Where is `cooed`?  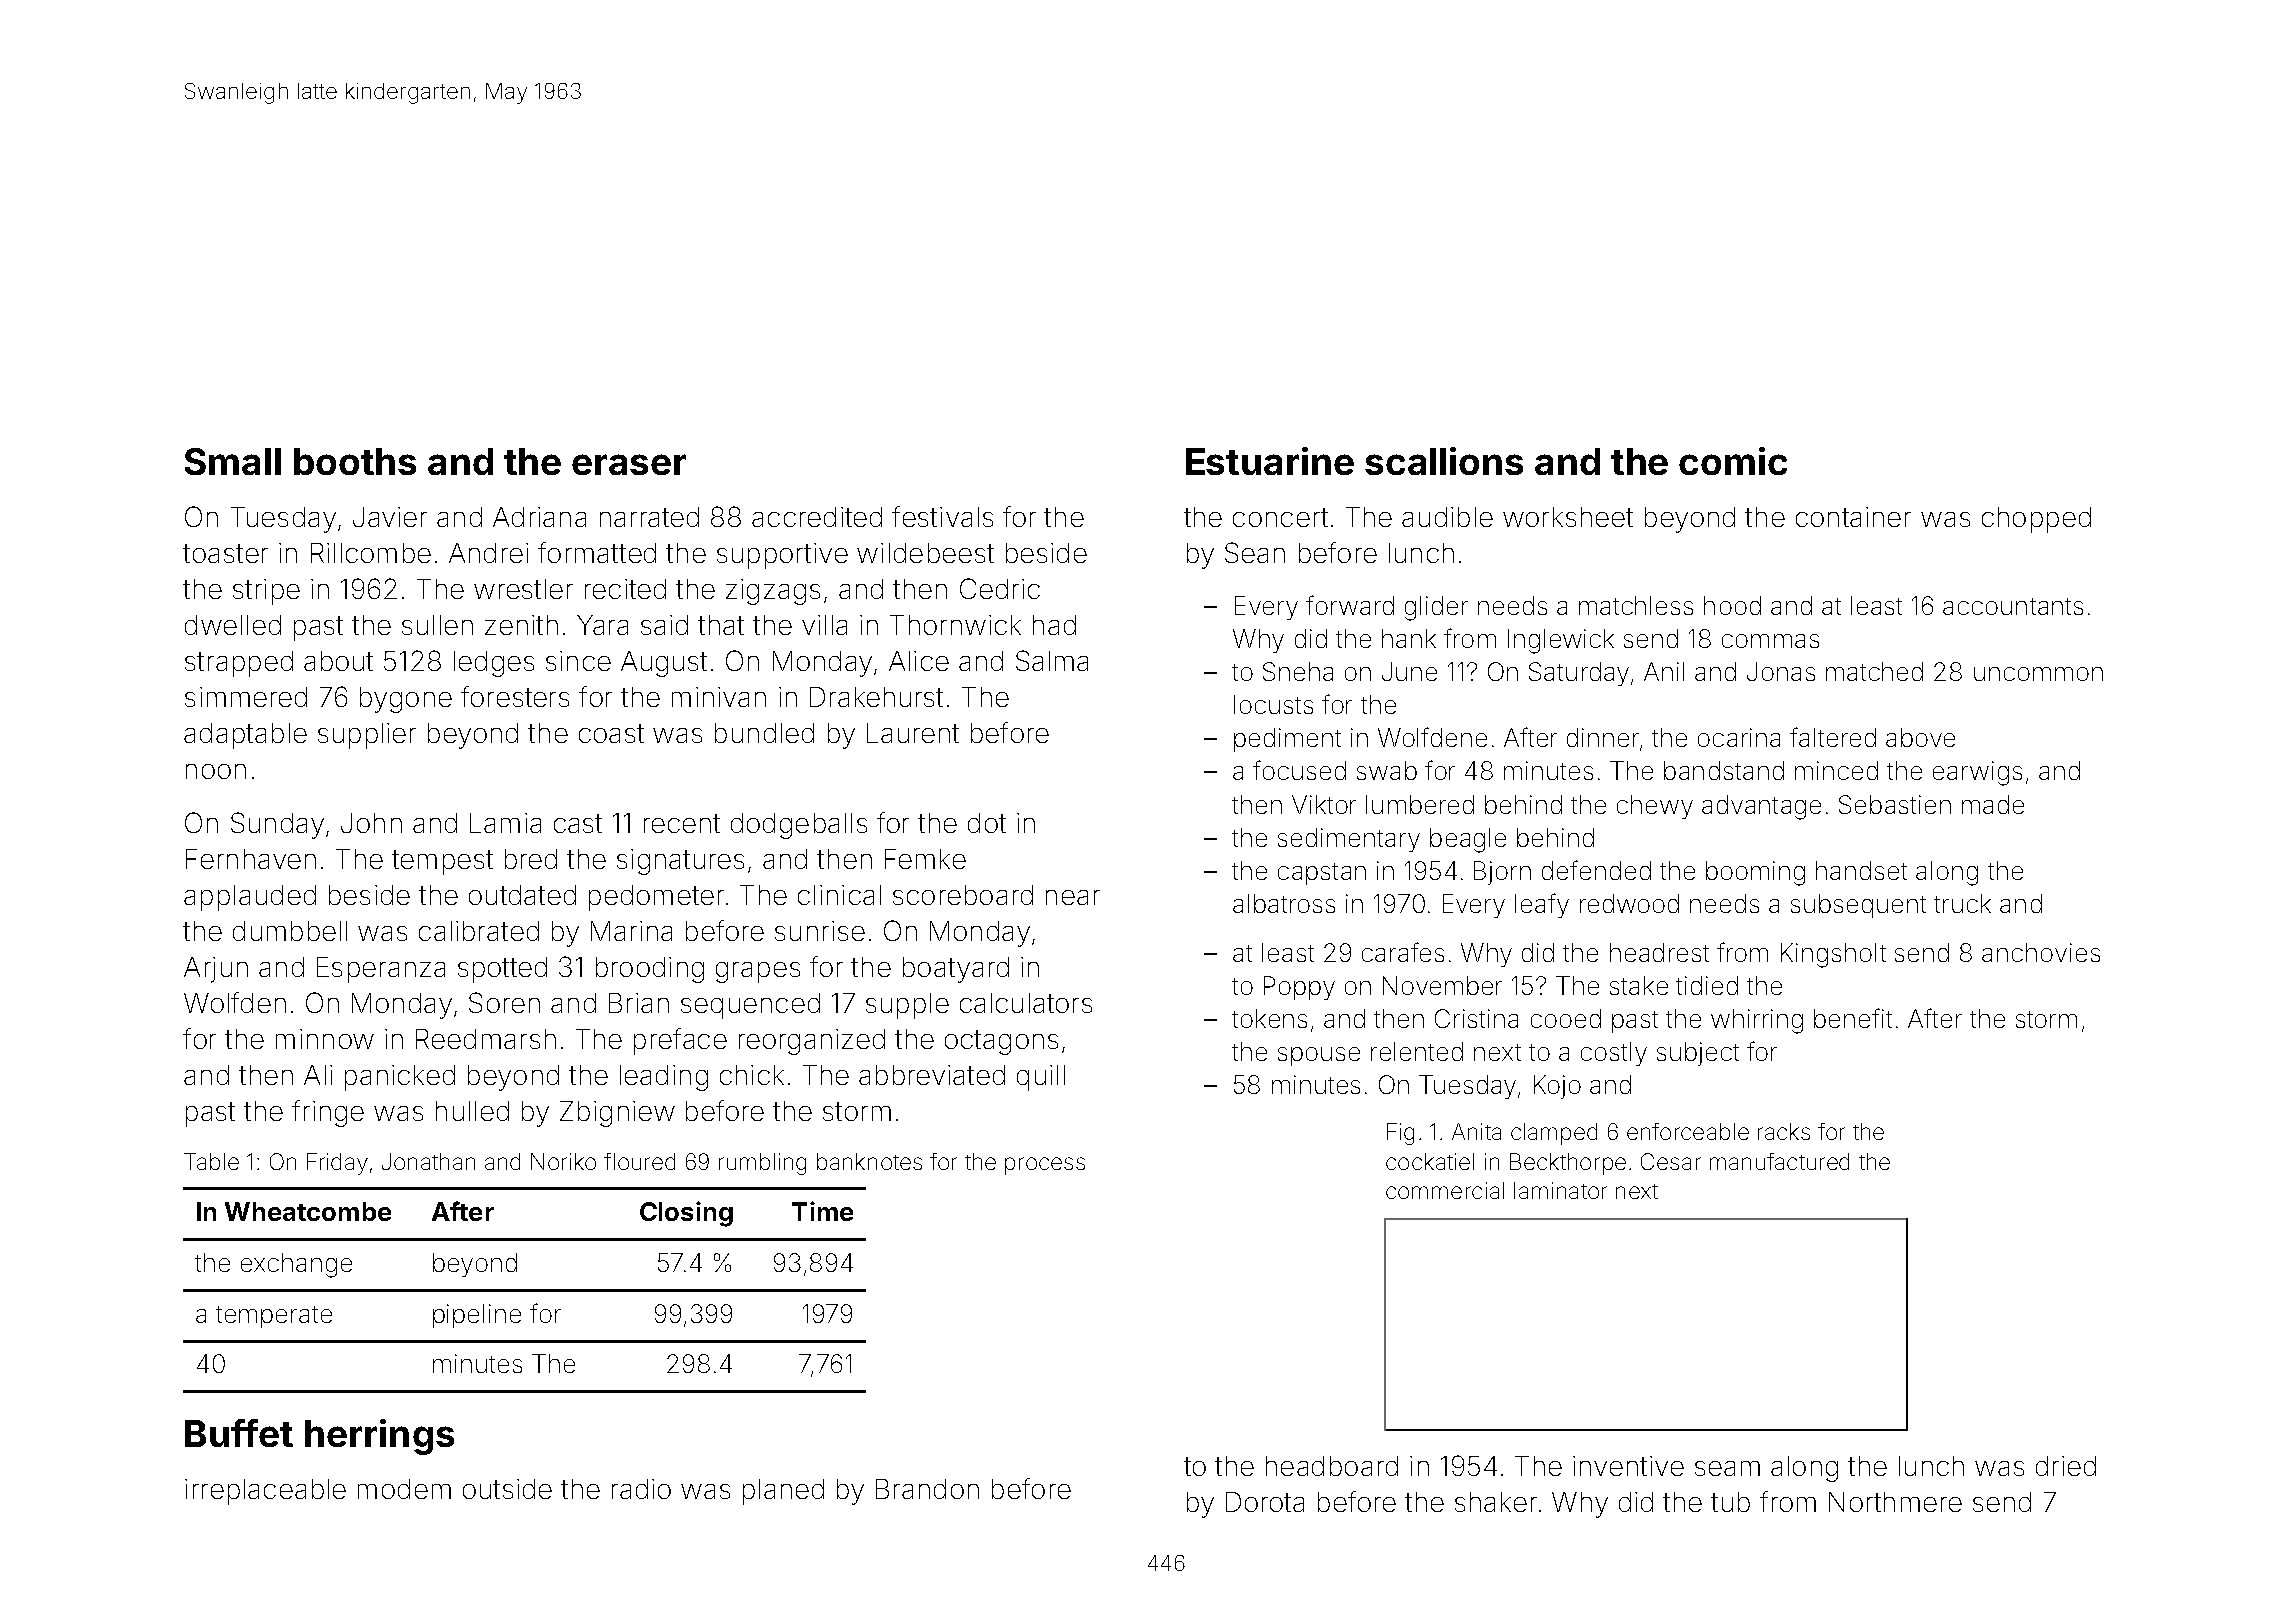 cooed is located at coordinates (1566, 1018).
